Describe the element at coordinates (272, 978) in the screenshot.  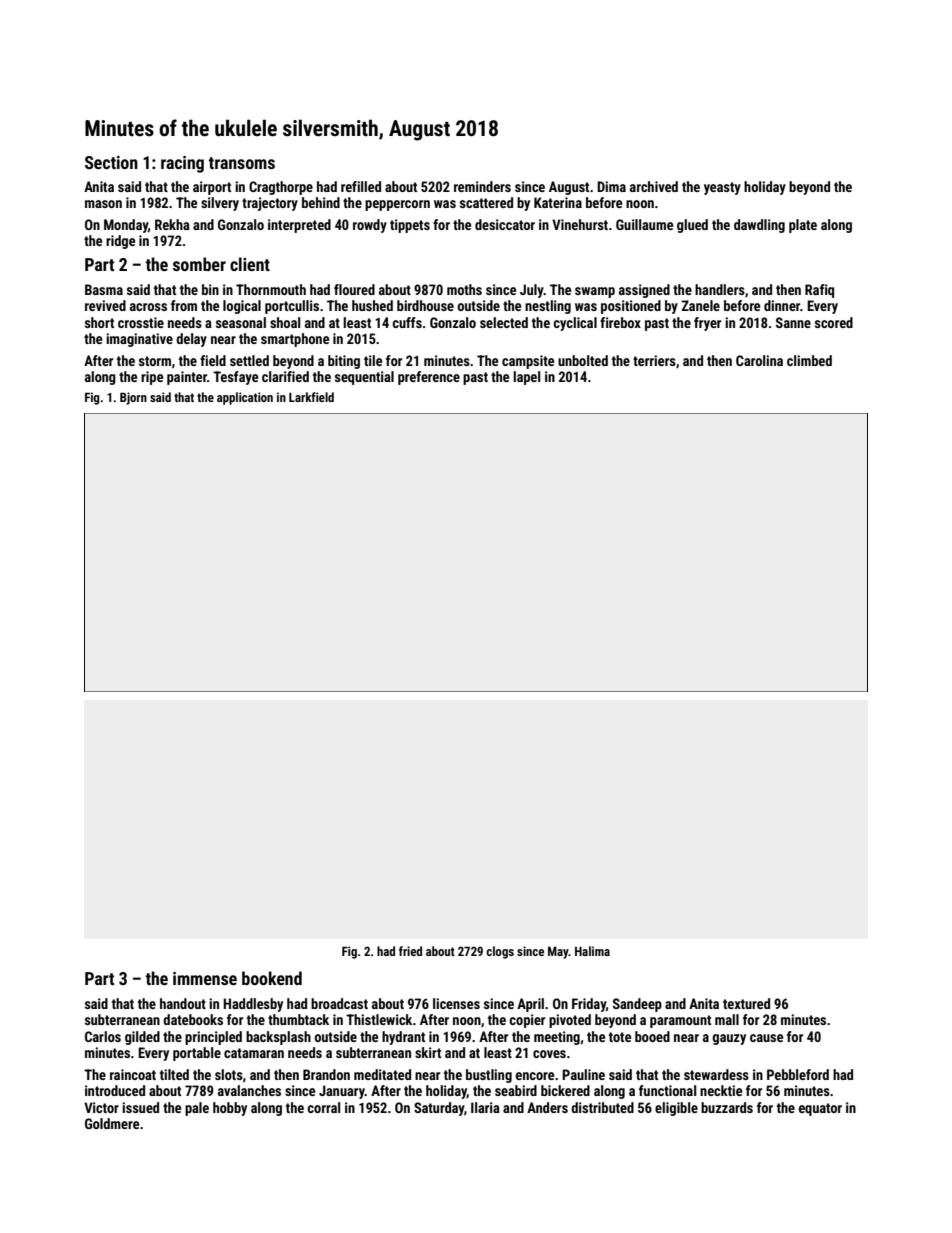
I see `bookend` at that location.
